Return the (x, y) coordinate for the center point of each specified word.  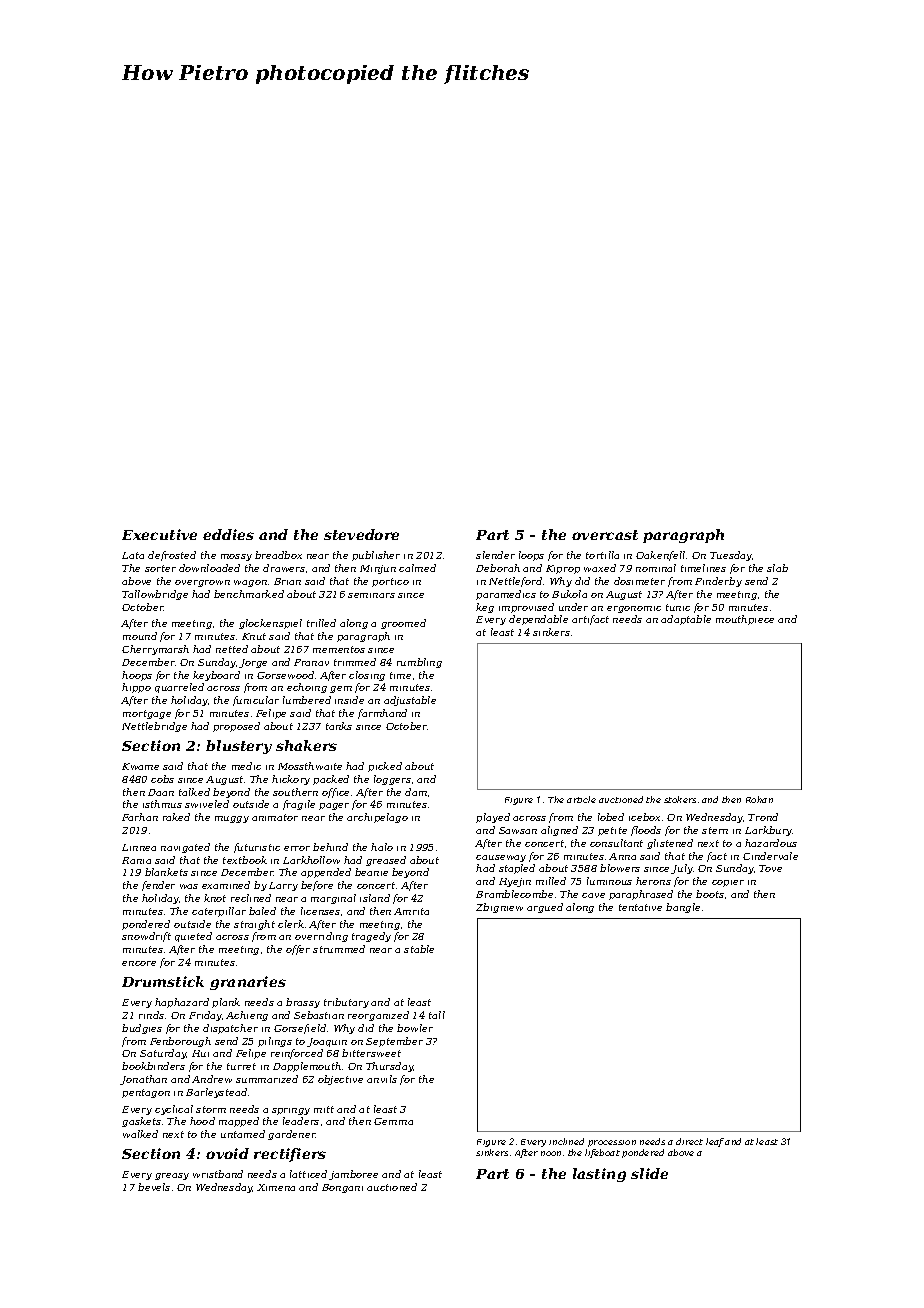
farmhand (382, 714)
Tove (770, 868)
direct (689, 1141)
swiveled (207, 804)
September (394, 1042)
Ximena (276, 1187)
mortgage (147, 714)
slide (649, 1173)
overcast (605, 535)
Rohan (759, 799)
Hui (200, 1053)
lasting (599, 1175)
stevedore (361, 534)
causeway (501, 858)
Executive (159, 534)
